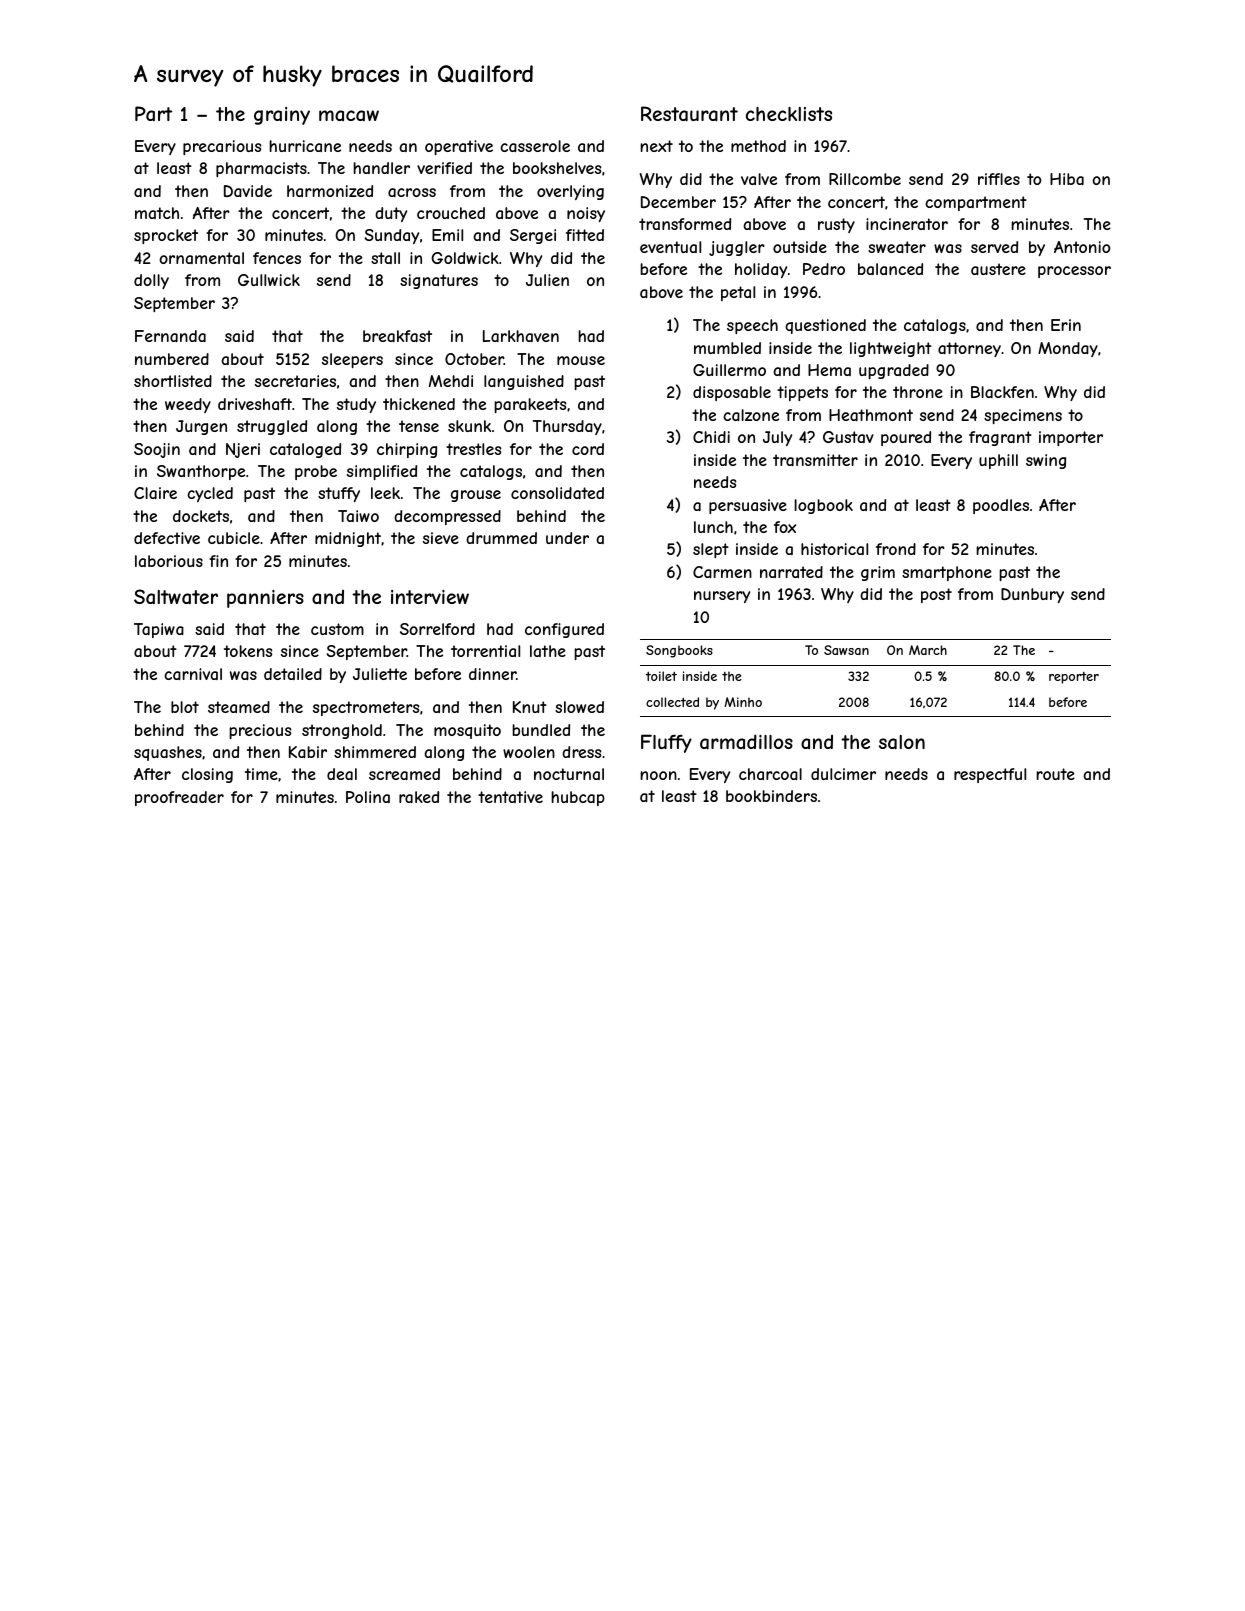 This page has width=1245, height=1611. Describe the element at coordinates (547, 280) in the page. I see `Julien` at that location.
